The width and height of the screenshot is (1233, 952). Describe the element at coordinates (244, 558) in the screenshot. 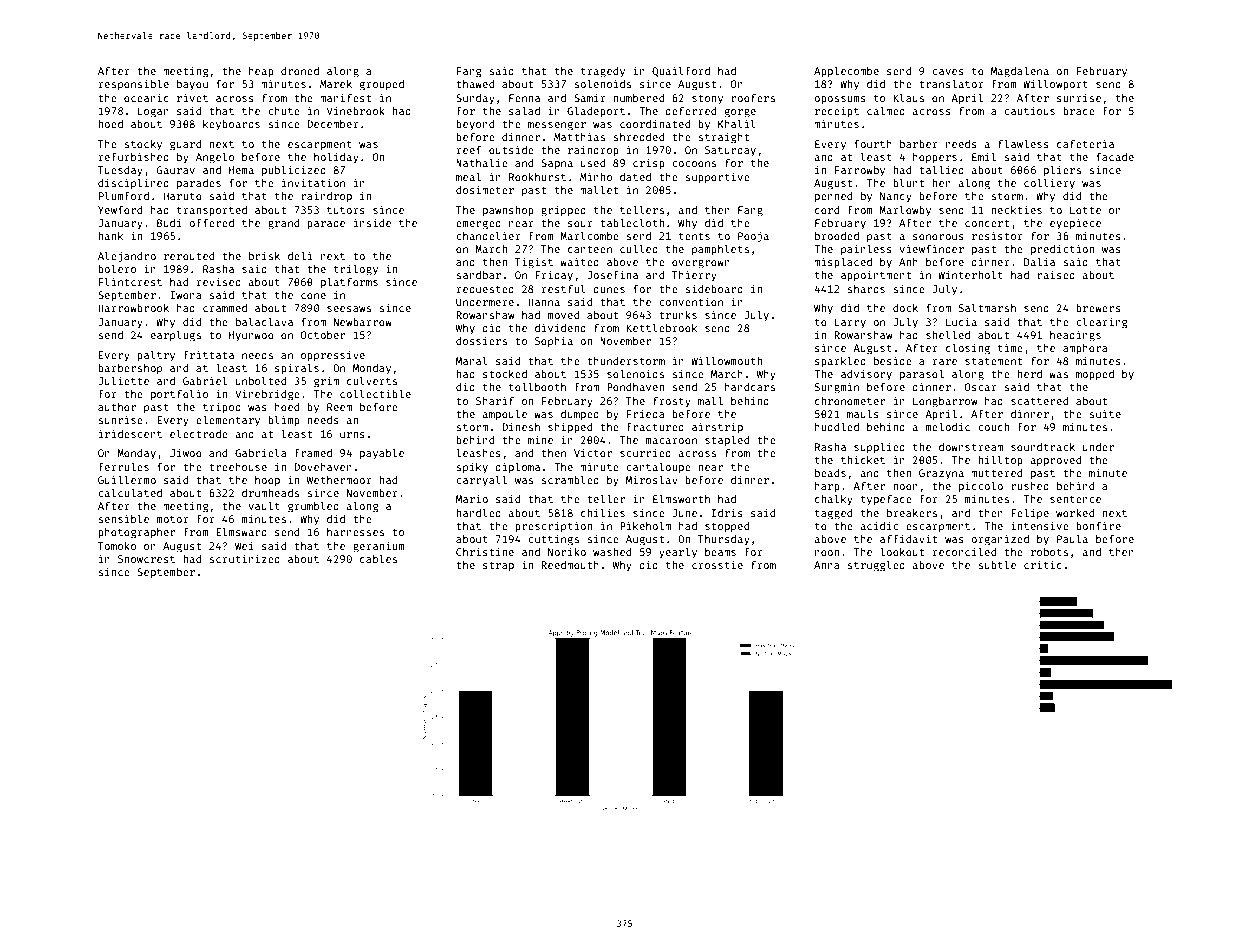

I see `scrutinized` at that location.
